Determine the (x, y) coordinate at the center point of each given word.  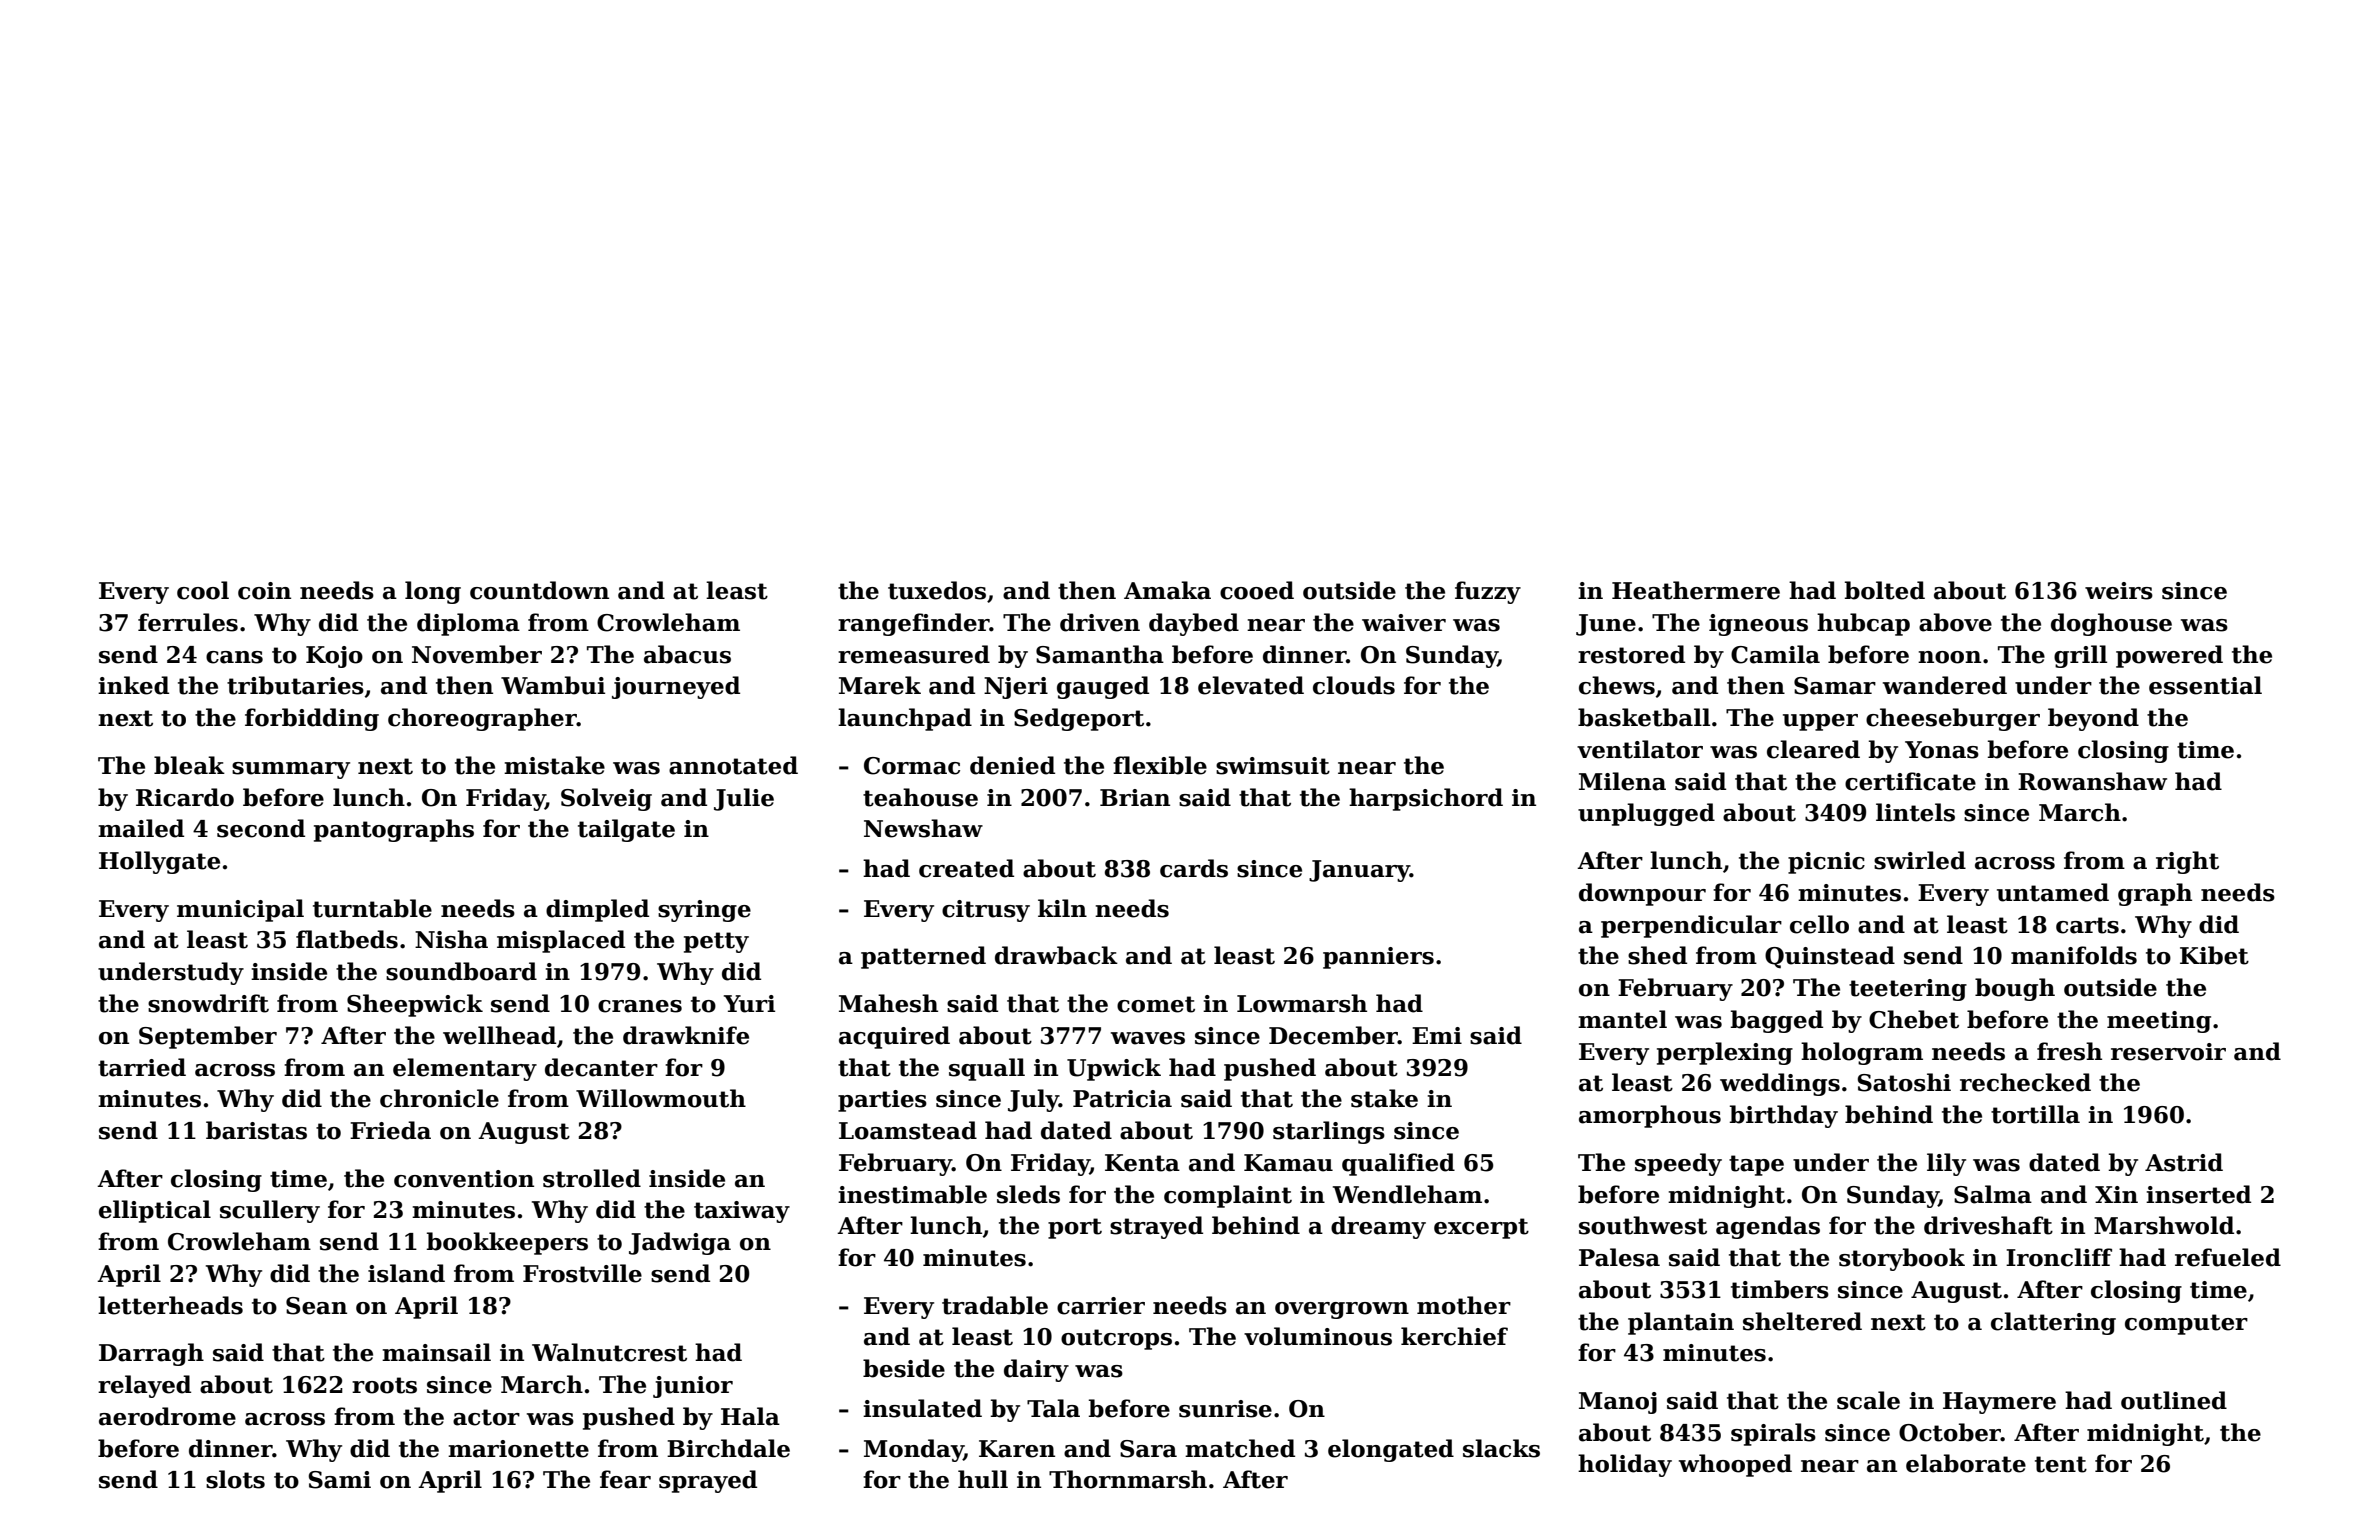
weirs (2119, 591)
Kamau (1288, 1163)
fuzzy (1488, 592)
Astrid (2184, 1162)
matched (1240, 1448)
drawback (1056, 955)
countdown (539, 590)
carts (2087, 925)
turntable (372, 908)
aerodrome (167, 1416)
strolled (592, 1178)
